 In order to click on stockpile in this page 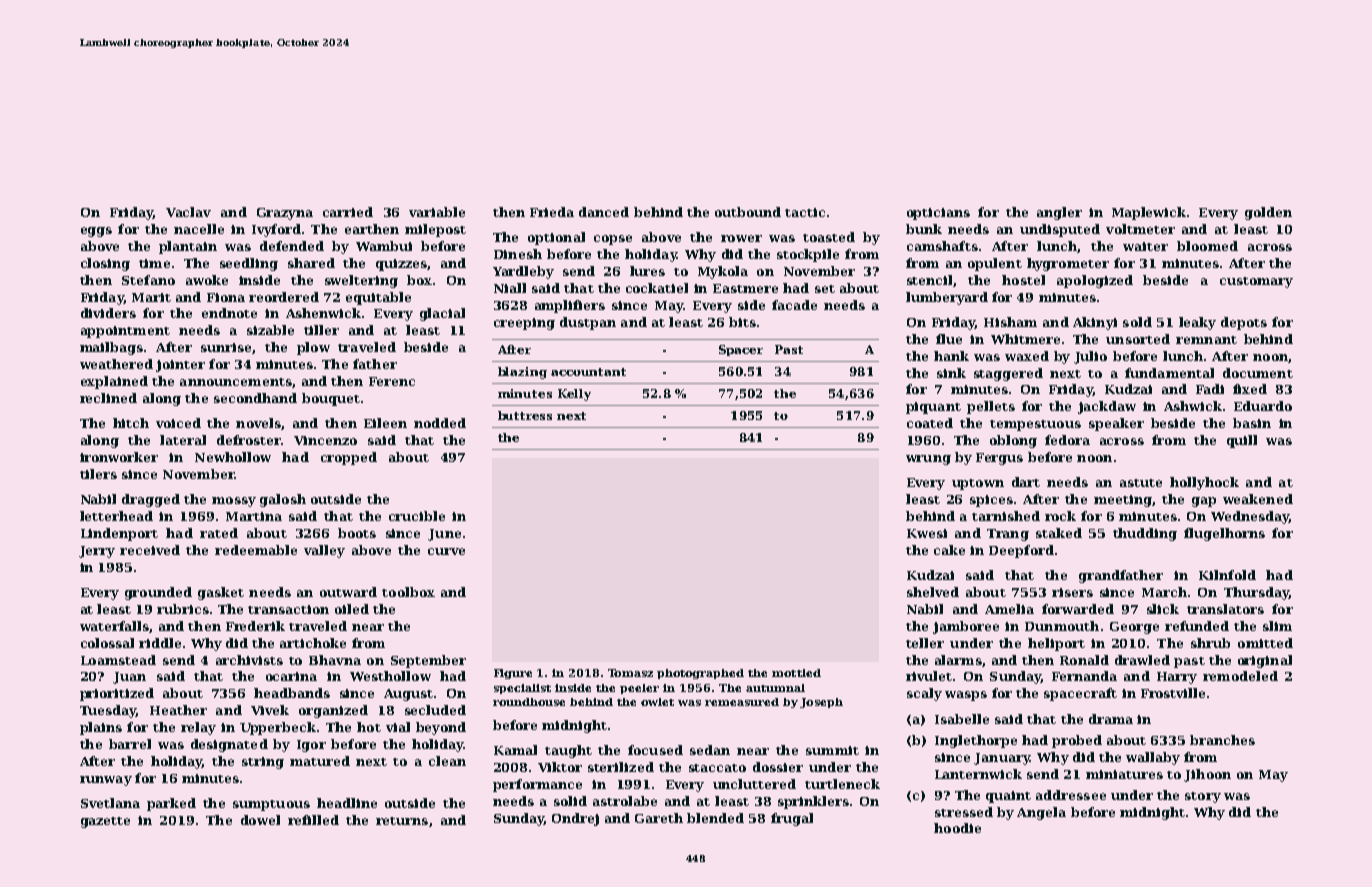, I will do `click(808, 255)`.
